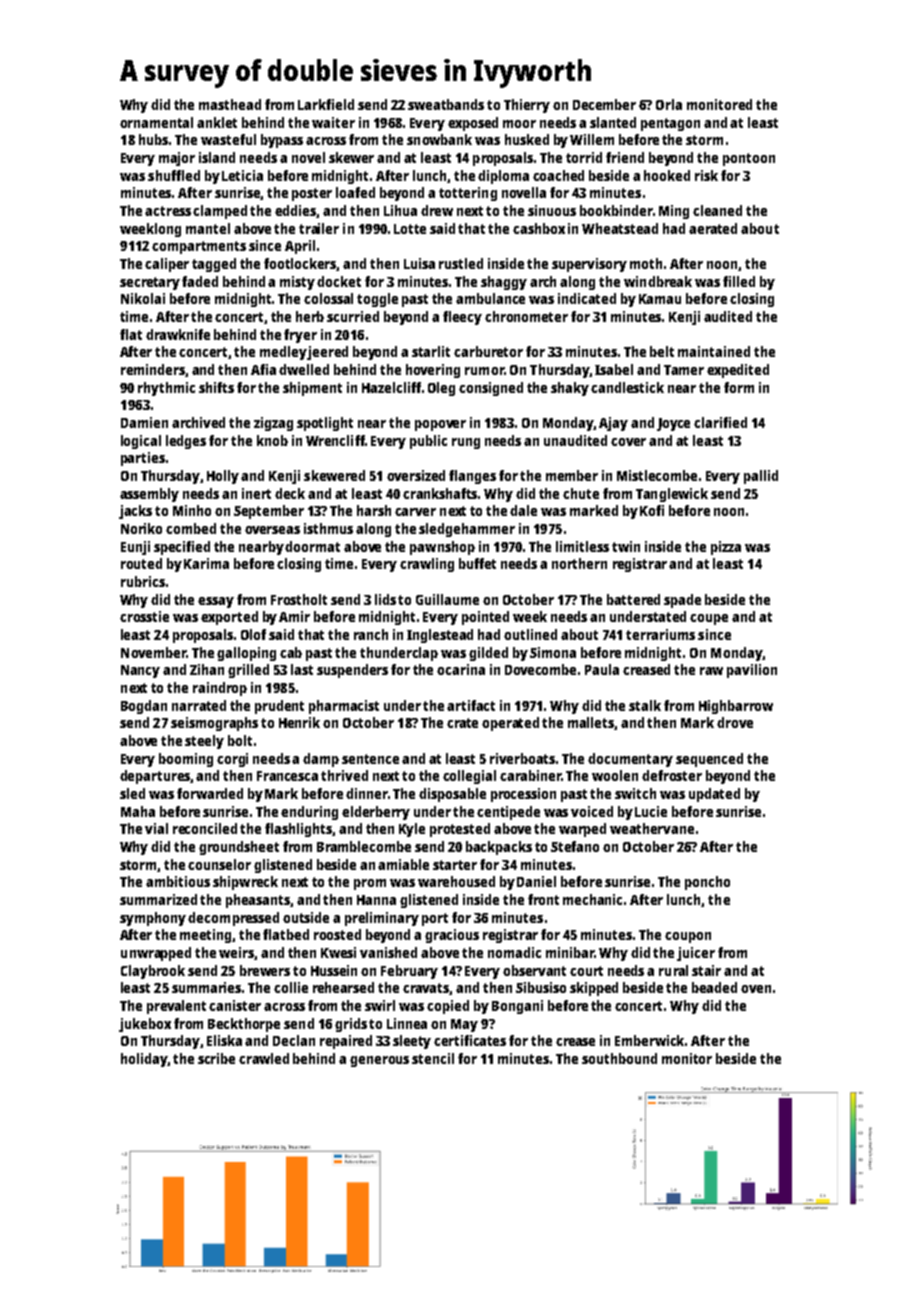 The width and height of the page is (908, 1316). I want to click on crosstie, so click(144, 616).
